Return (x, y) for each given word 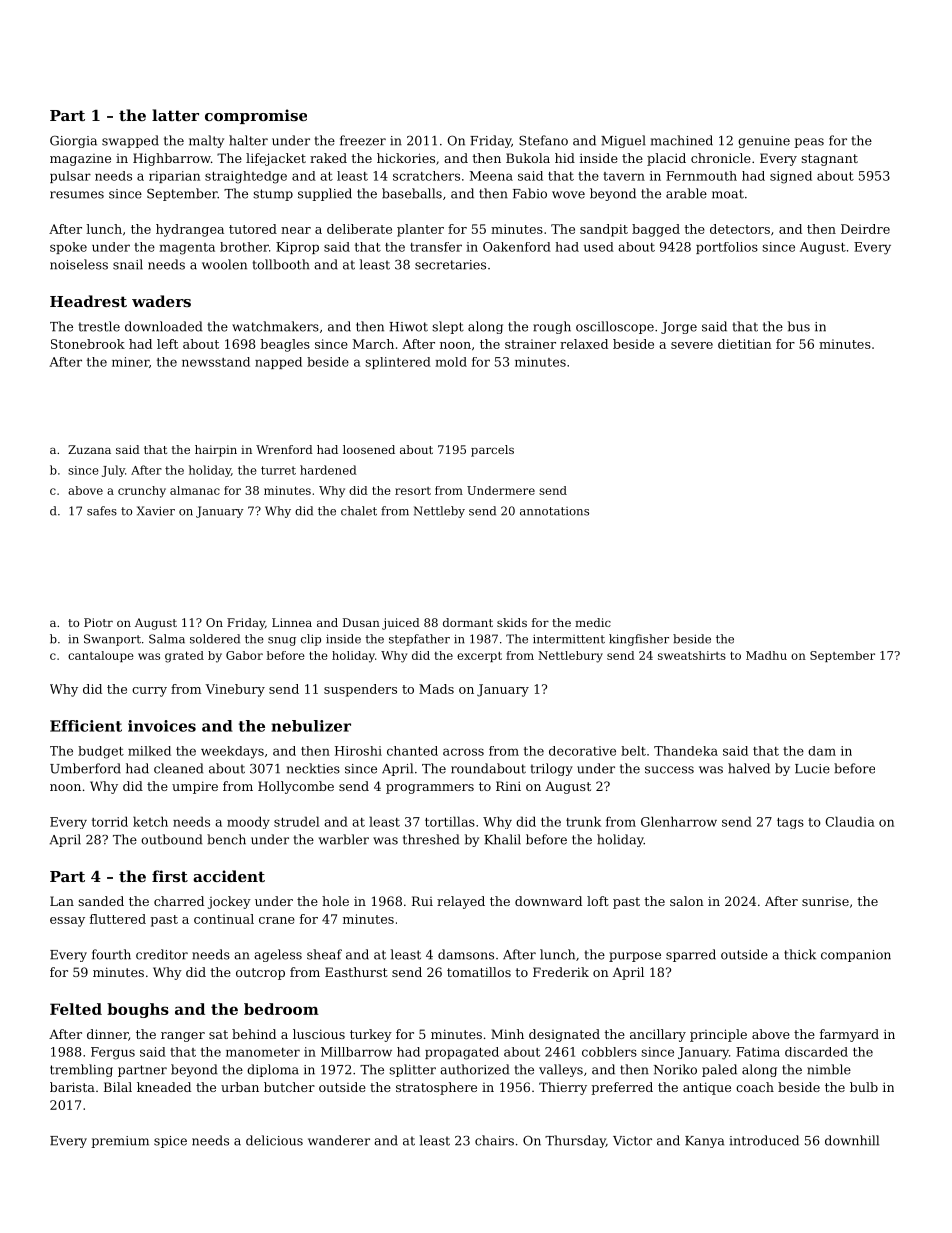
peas (809, 143)
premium (120, 1142)
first (170, 876)
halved (749, 768)
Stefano (543, 140)
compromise (256, 116)
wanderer (339, 1140)
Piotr (98, 622)
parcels (492, 451)
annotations (554, 511)
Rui (422, 901)
